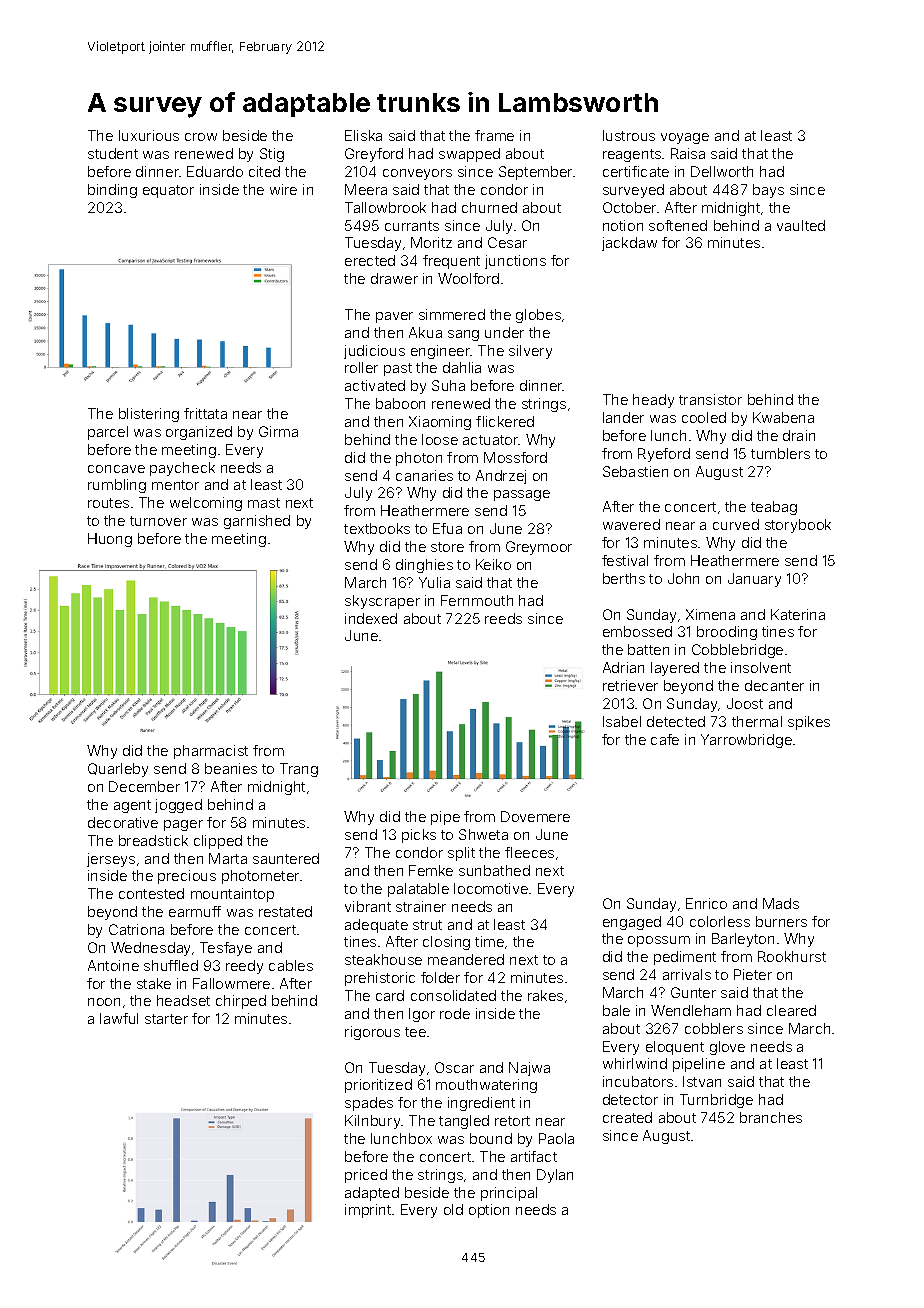  Describe the element at coordinates (264, 503) in the screenshot. I see `mast` at that location.
